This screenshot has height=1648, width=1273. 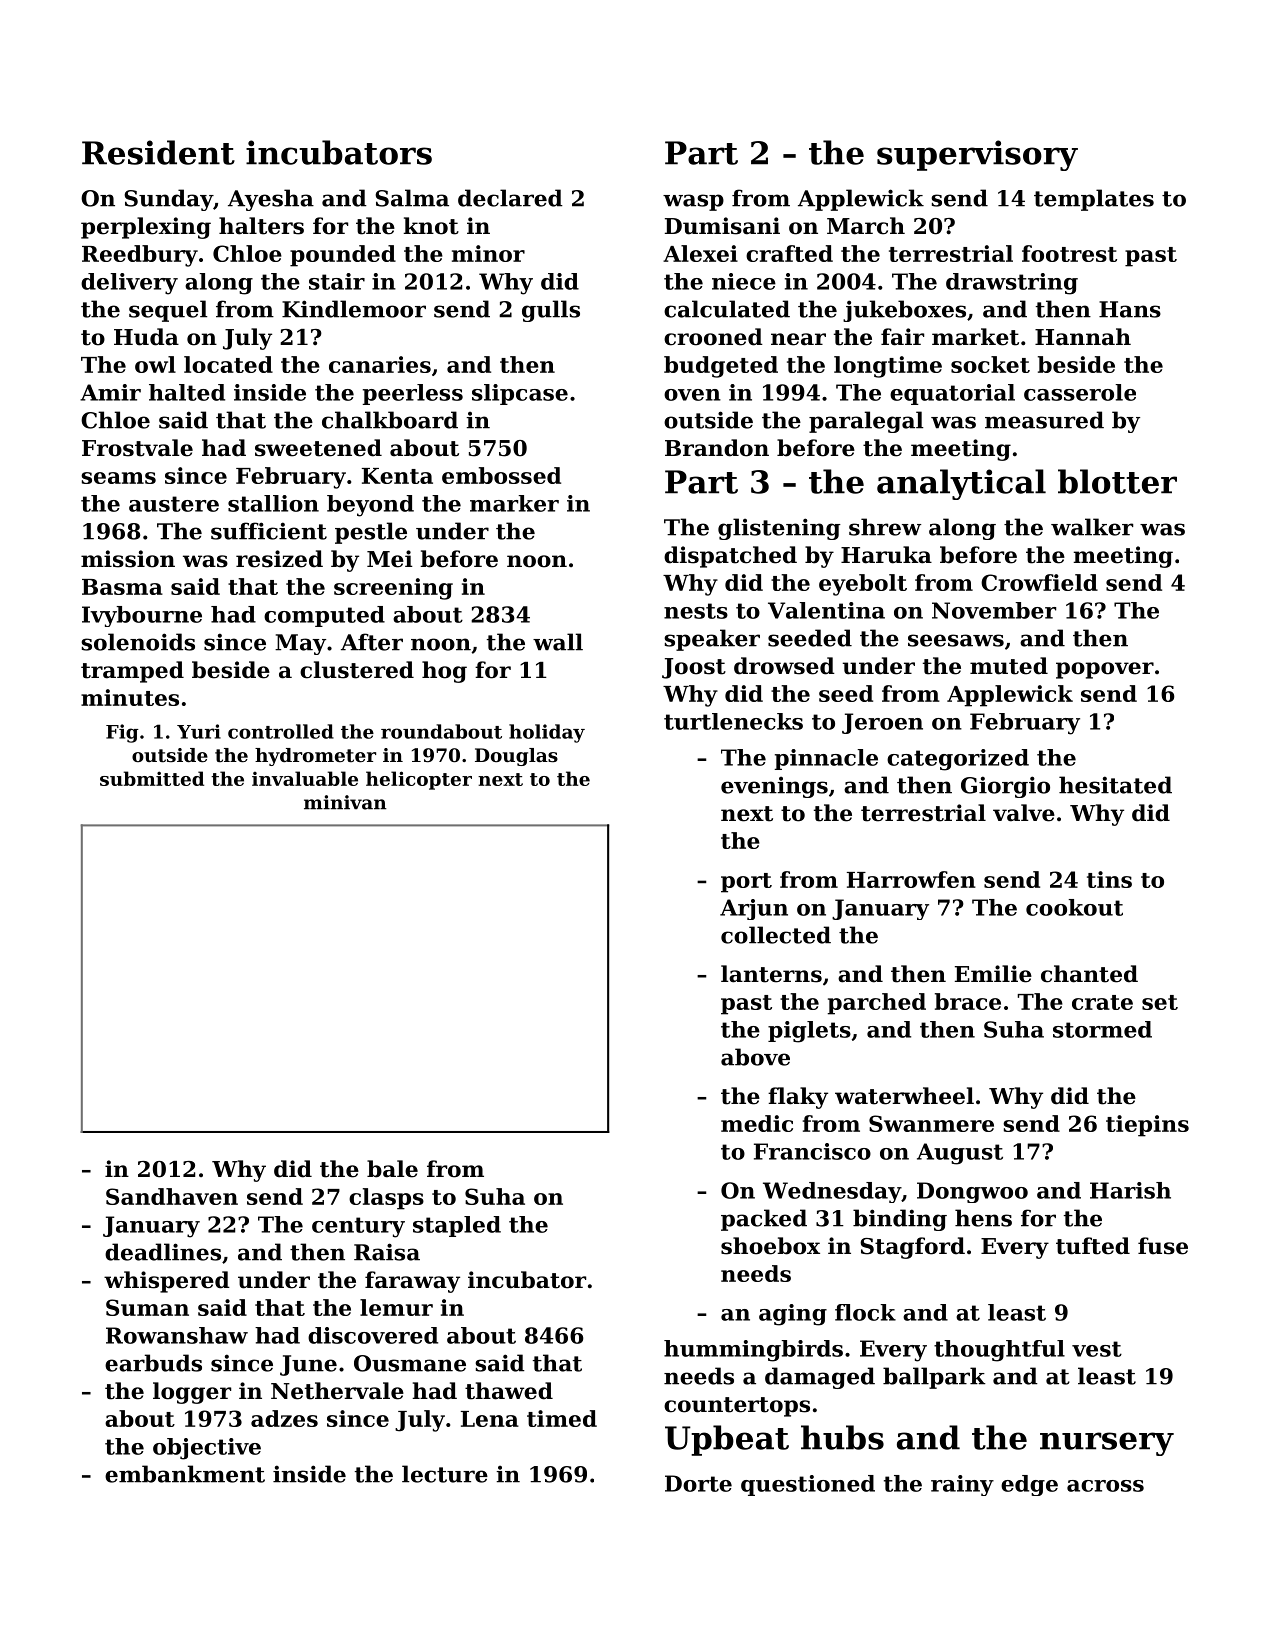 I want to click on above, so click(x=755, y=1057).
